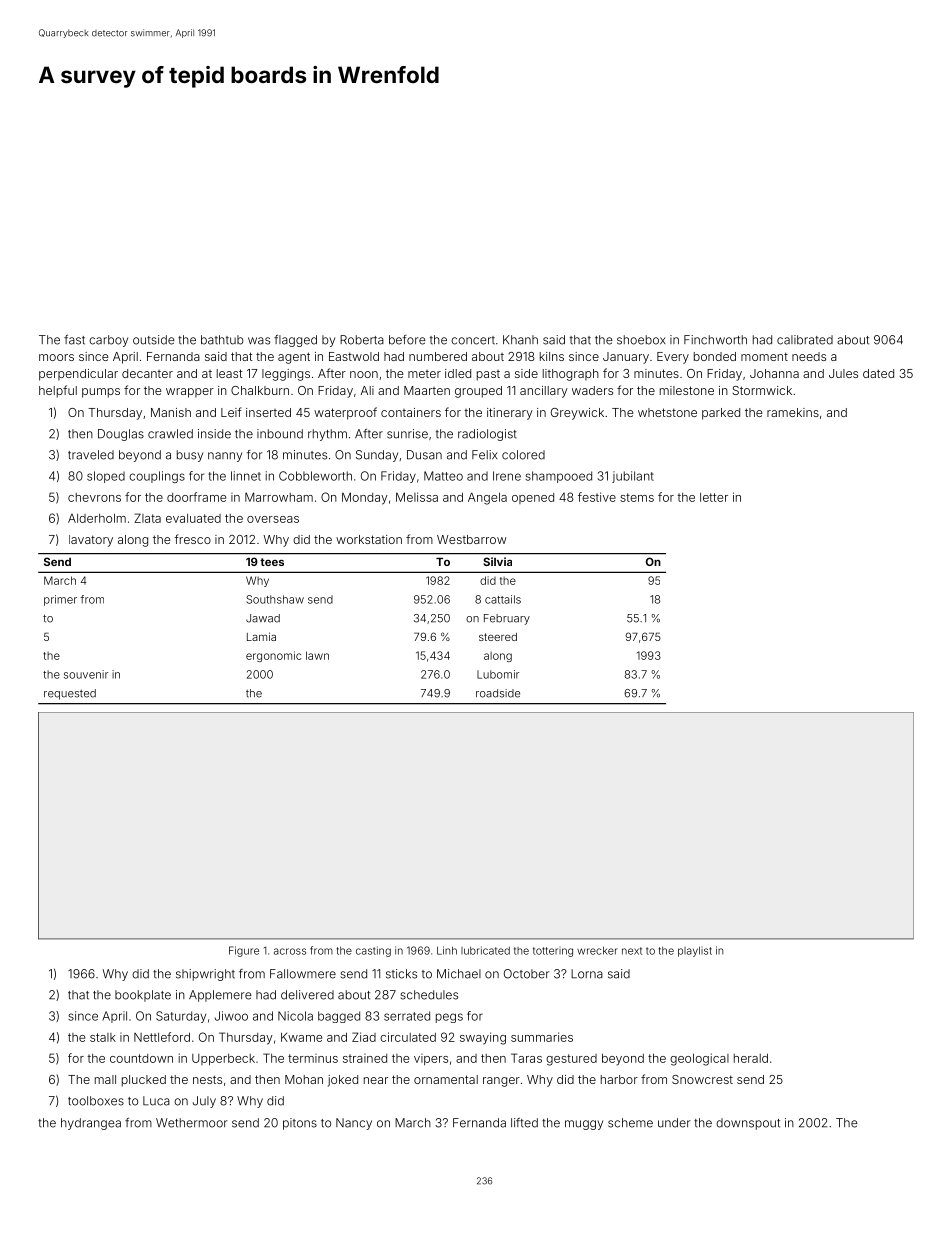 This page has width=952, height=1233. What do you see at coordinates (714, 497) in the page?
I see `letter` at bounding box center [714, 497].
